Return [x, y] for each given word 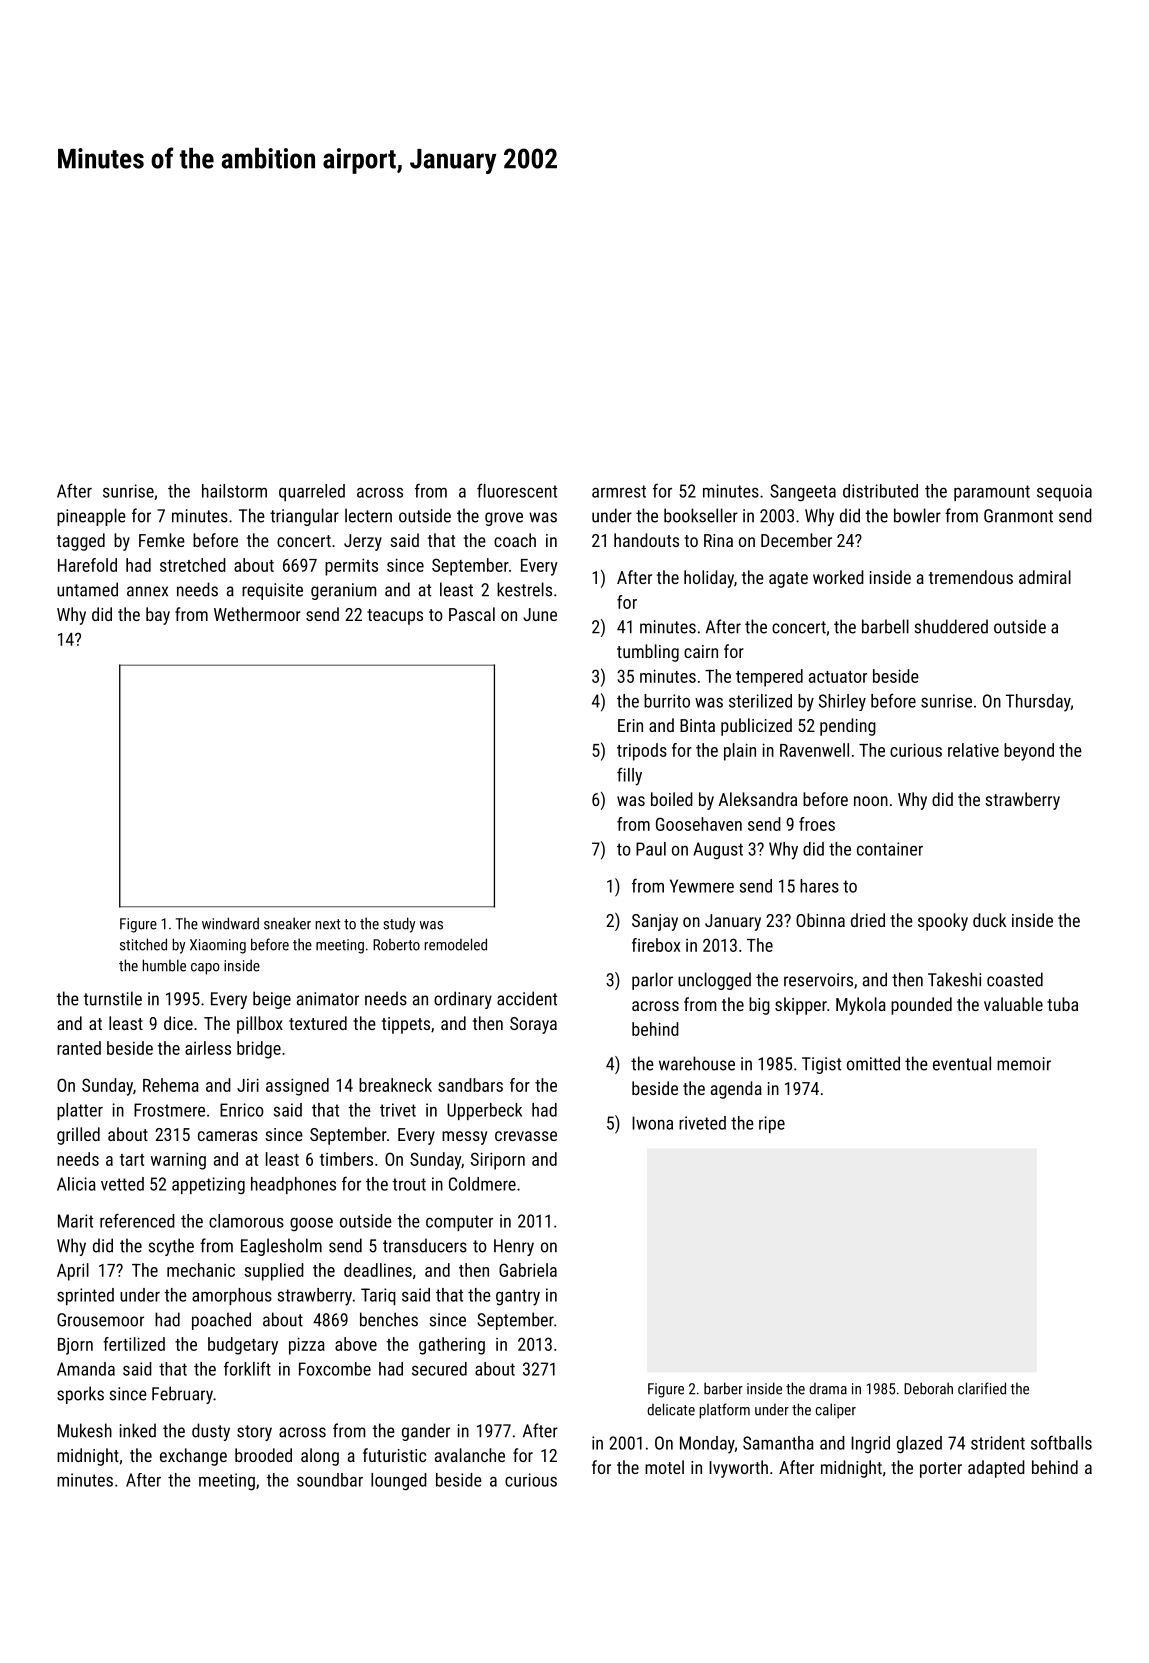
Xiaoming [218, 946]
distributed [880, 491]
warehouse [697, 1063]
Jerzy [363, 542]
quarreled [312, 492]
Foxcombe [335, 1369]
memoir [1024, 1064]
